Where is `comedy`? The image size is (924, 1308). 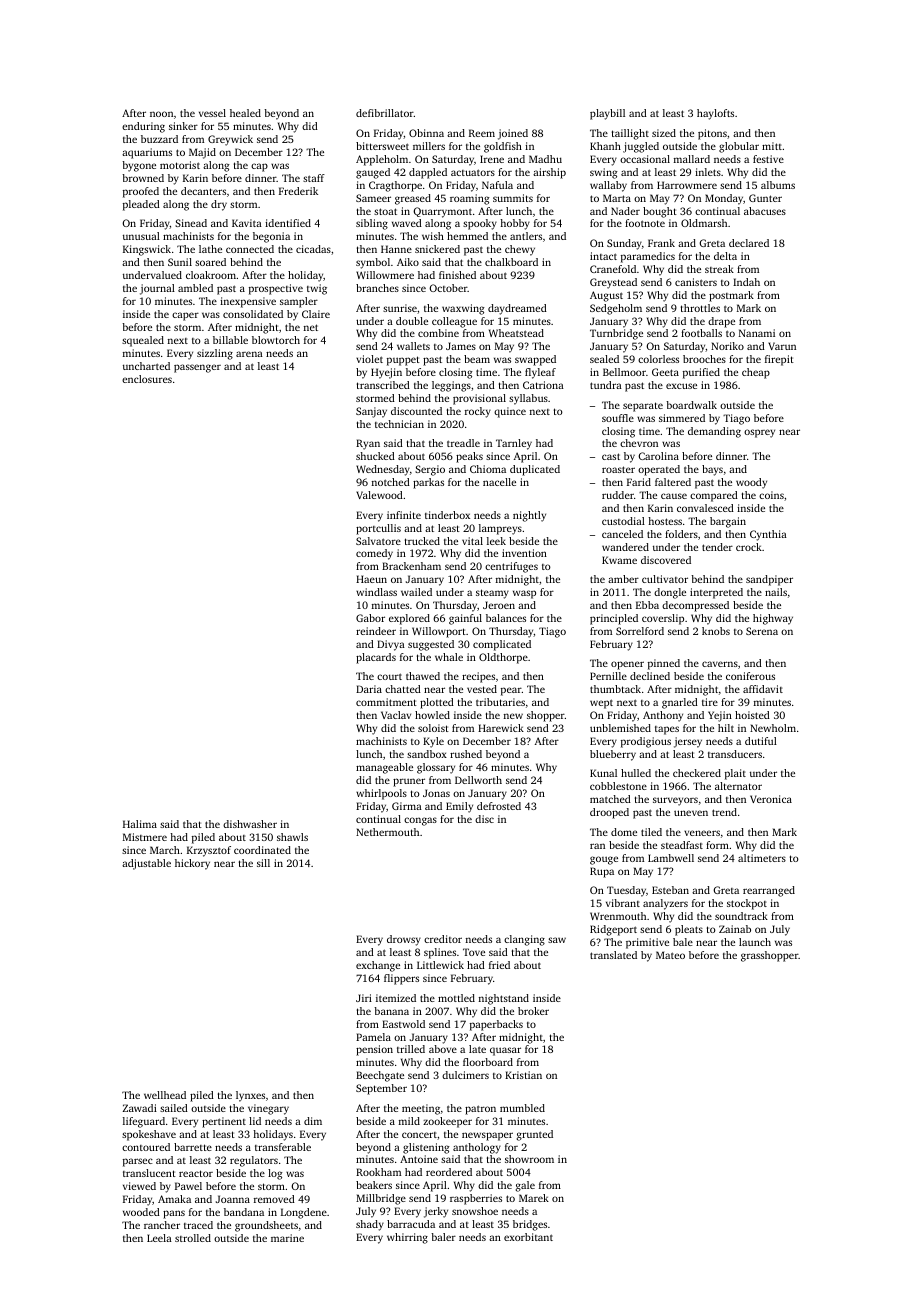 comedy is located at coordinates (374, 554).
